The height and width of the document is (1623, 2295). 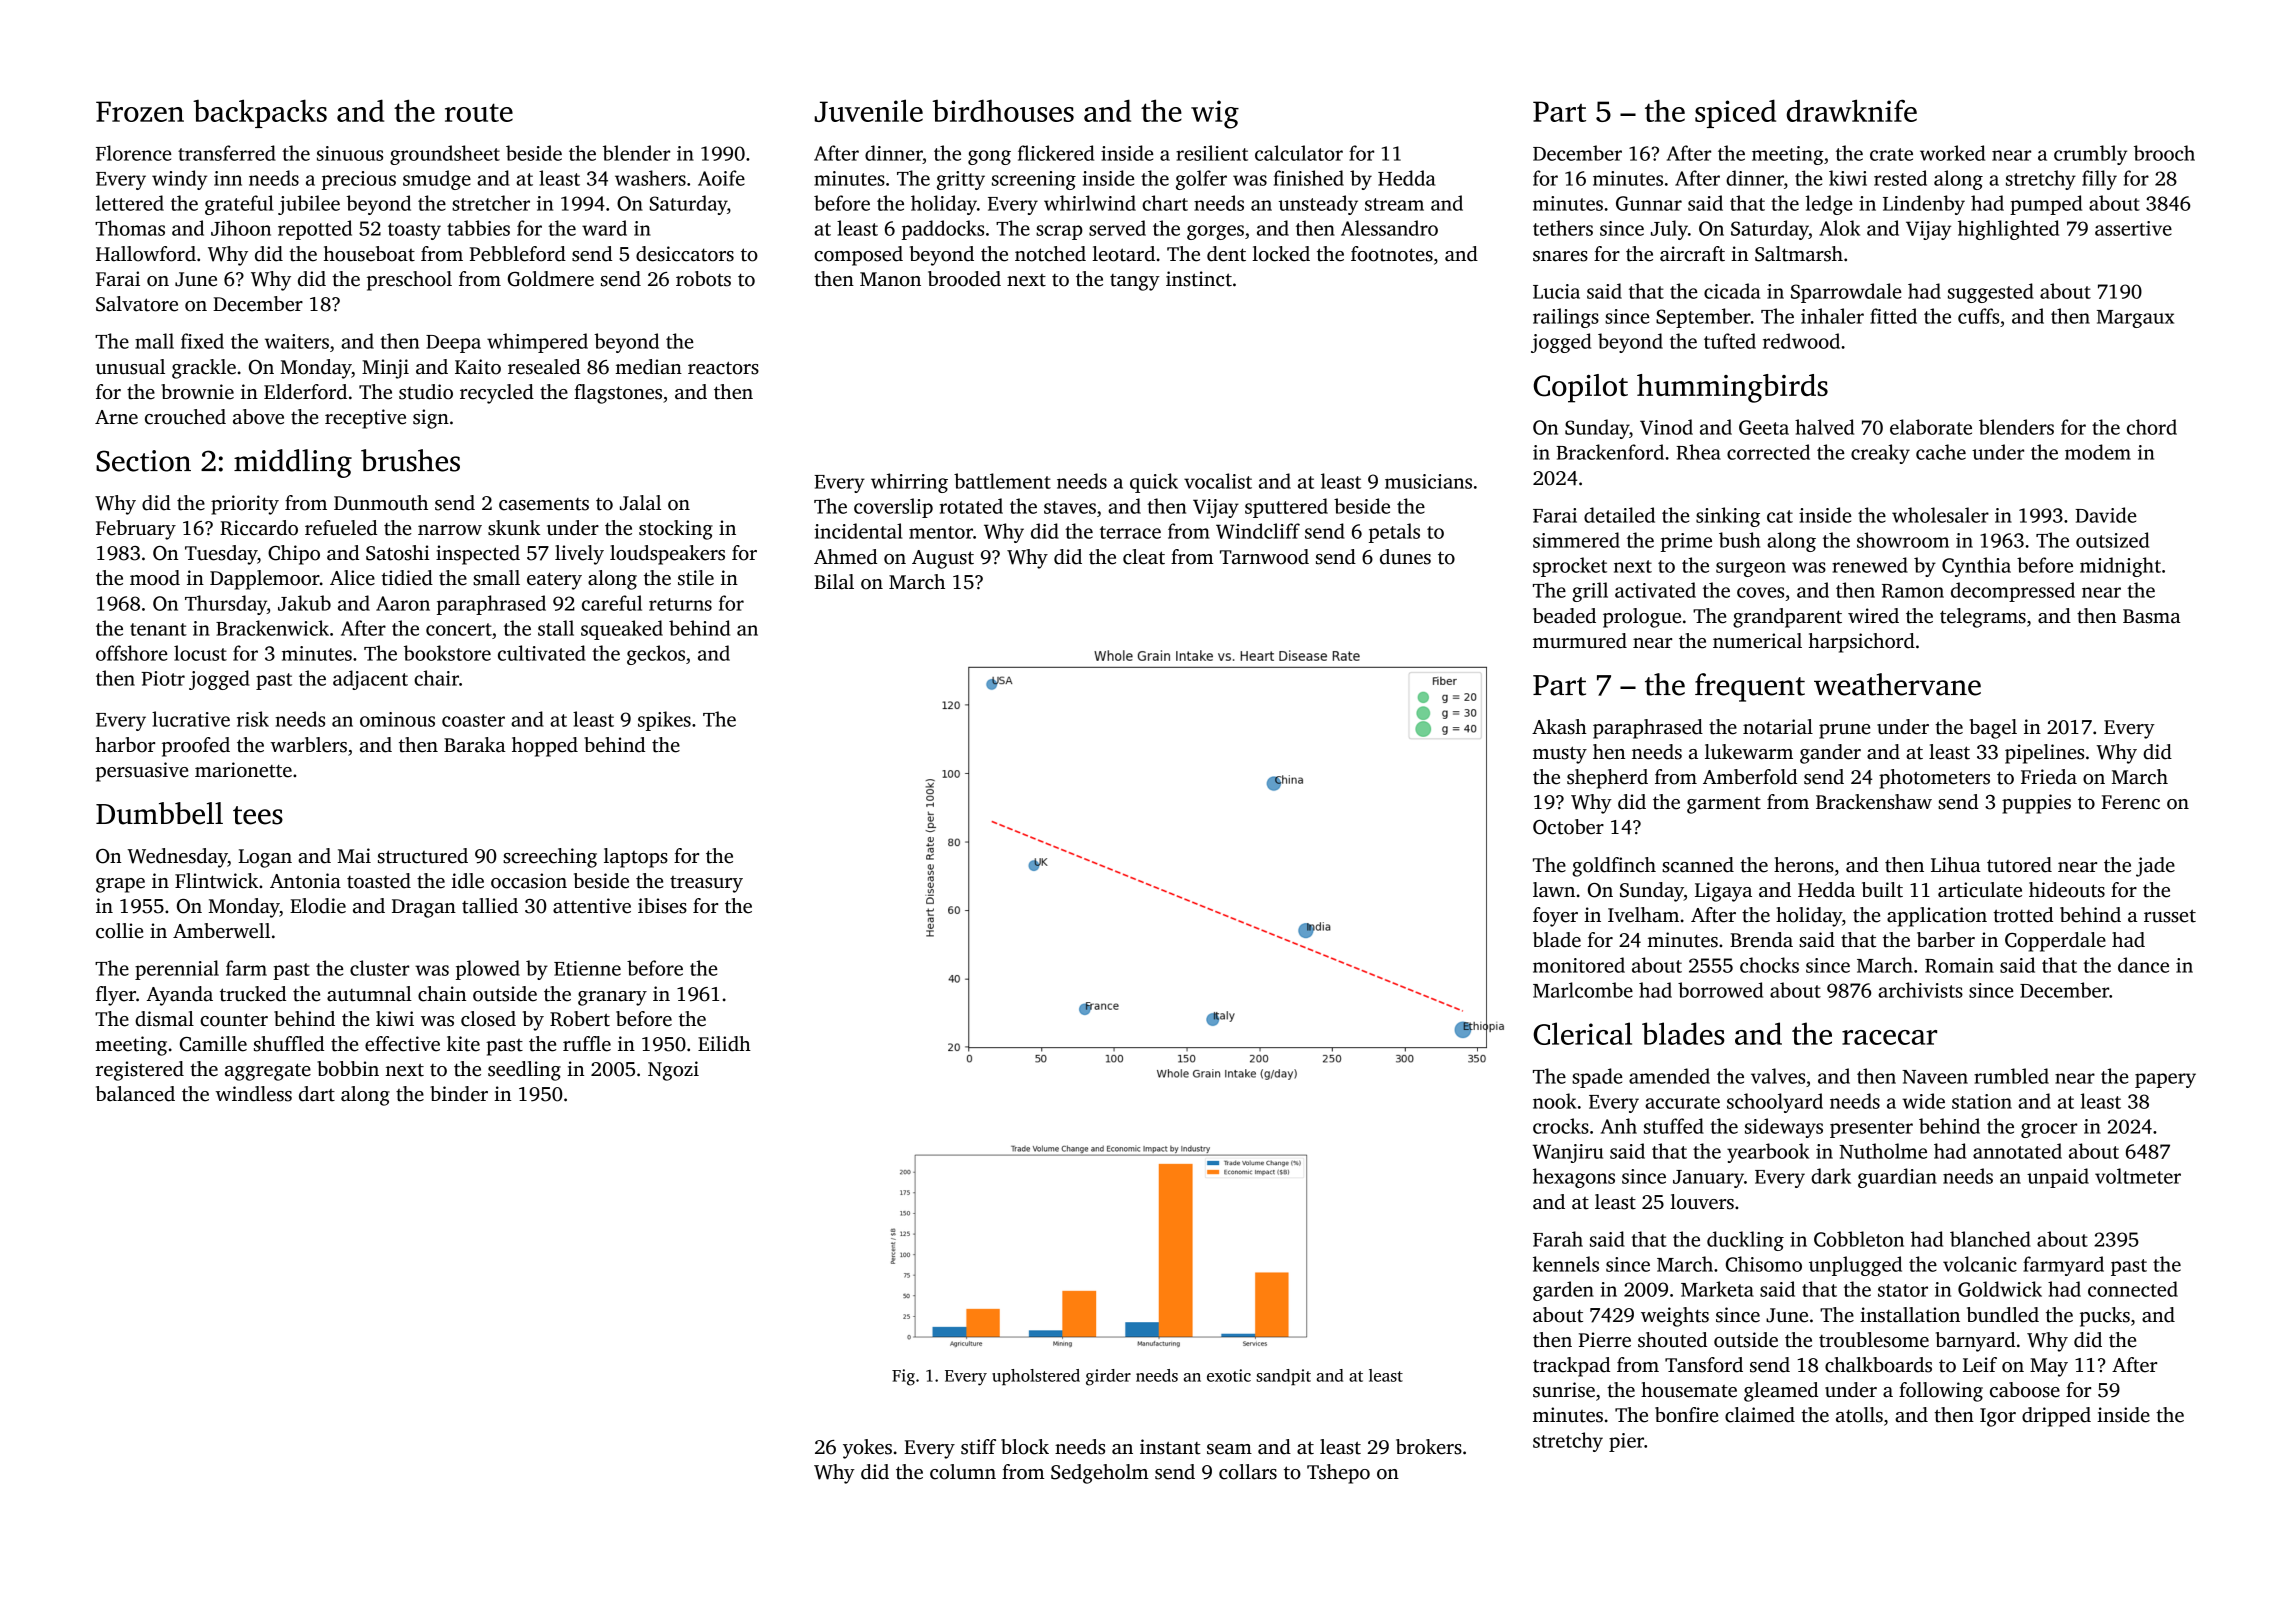 I want to click on Akash, so click(x=1559, y=727).
